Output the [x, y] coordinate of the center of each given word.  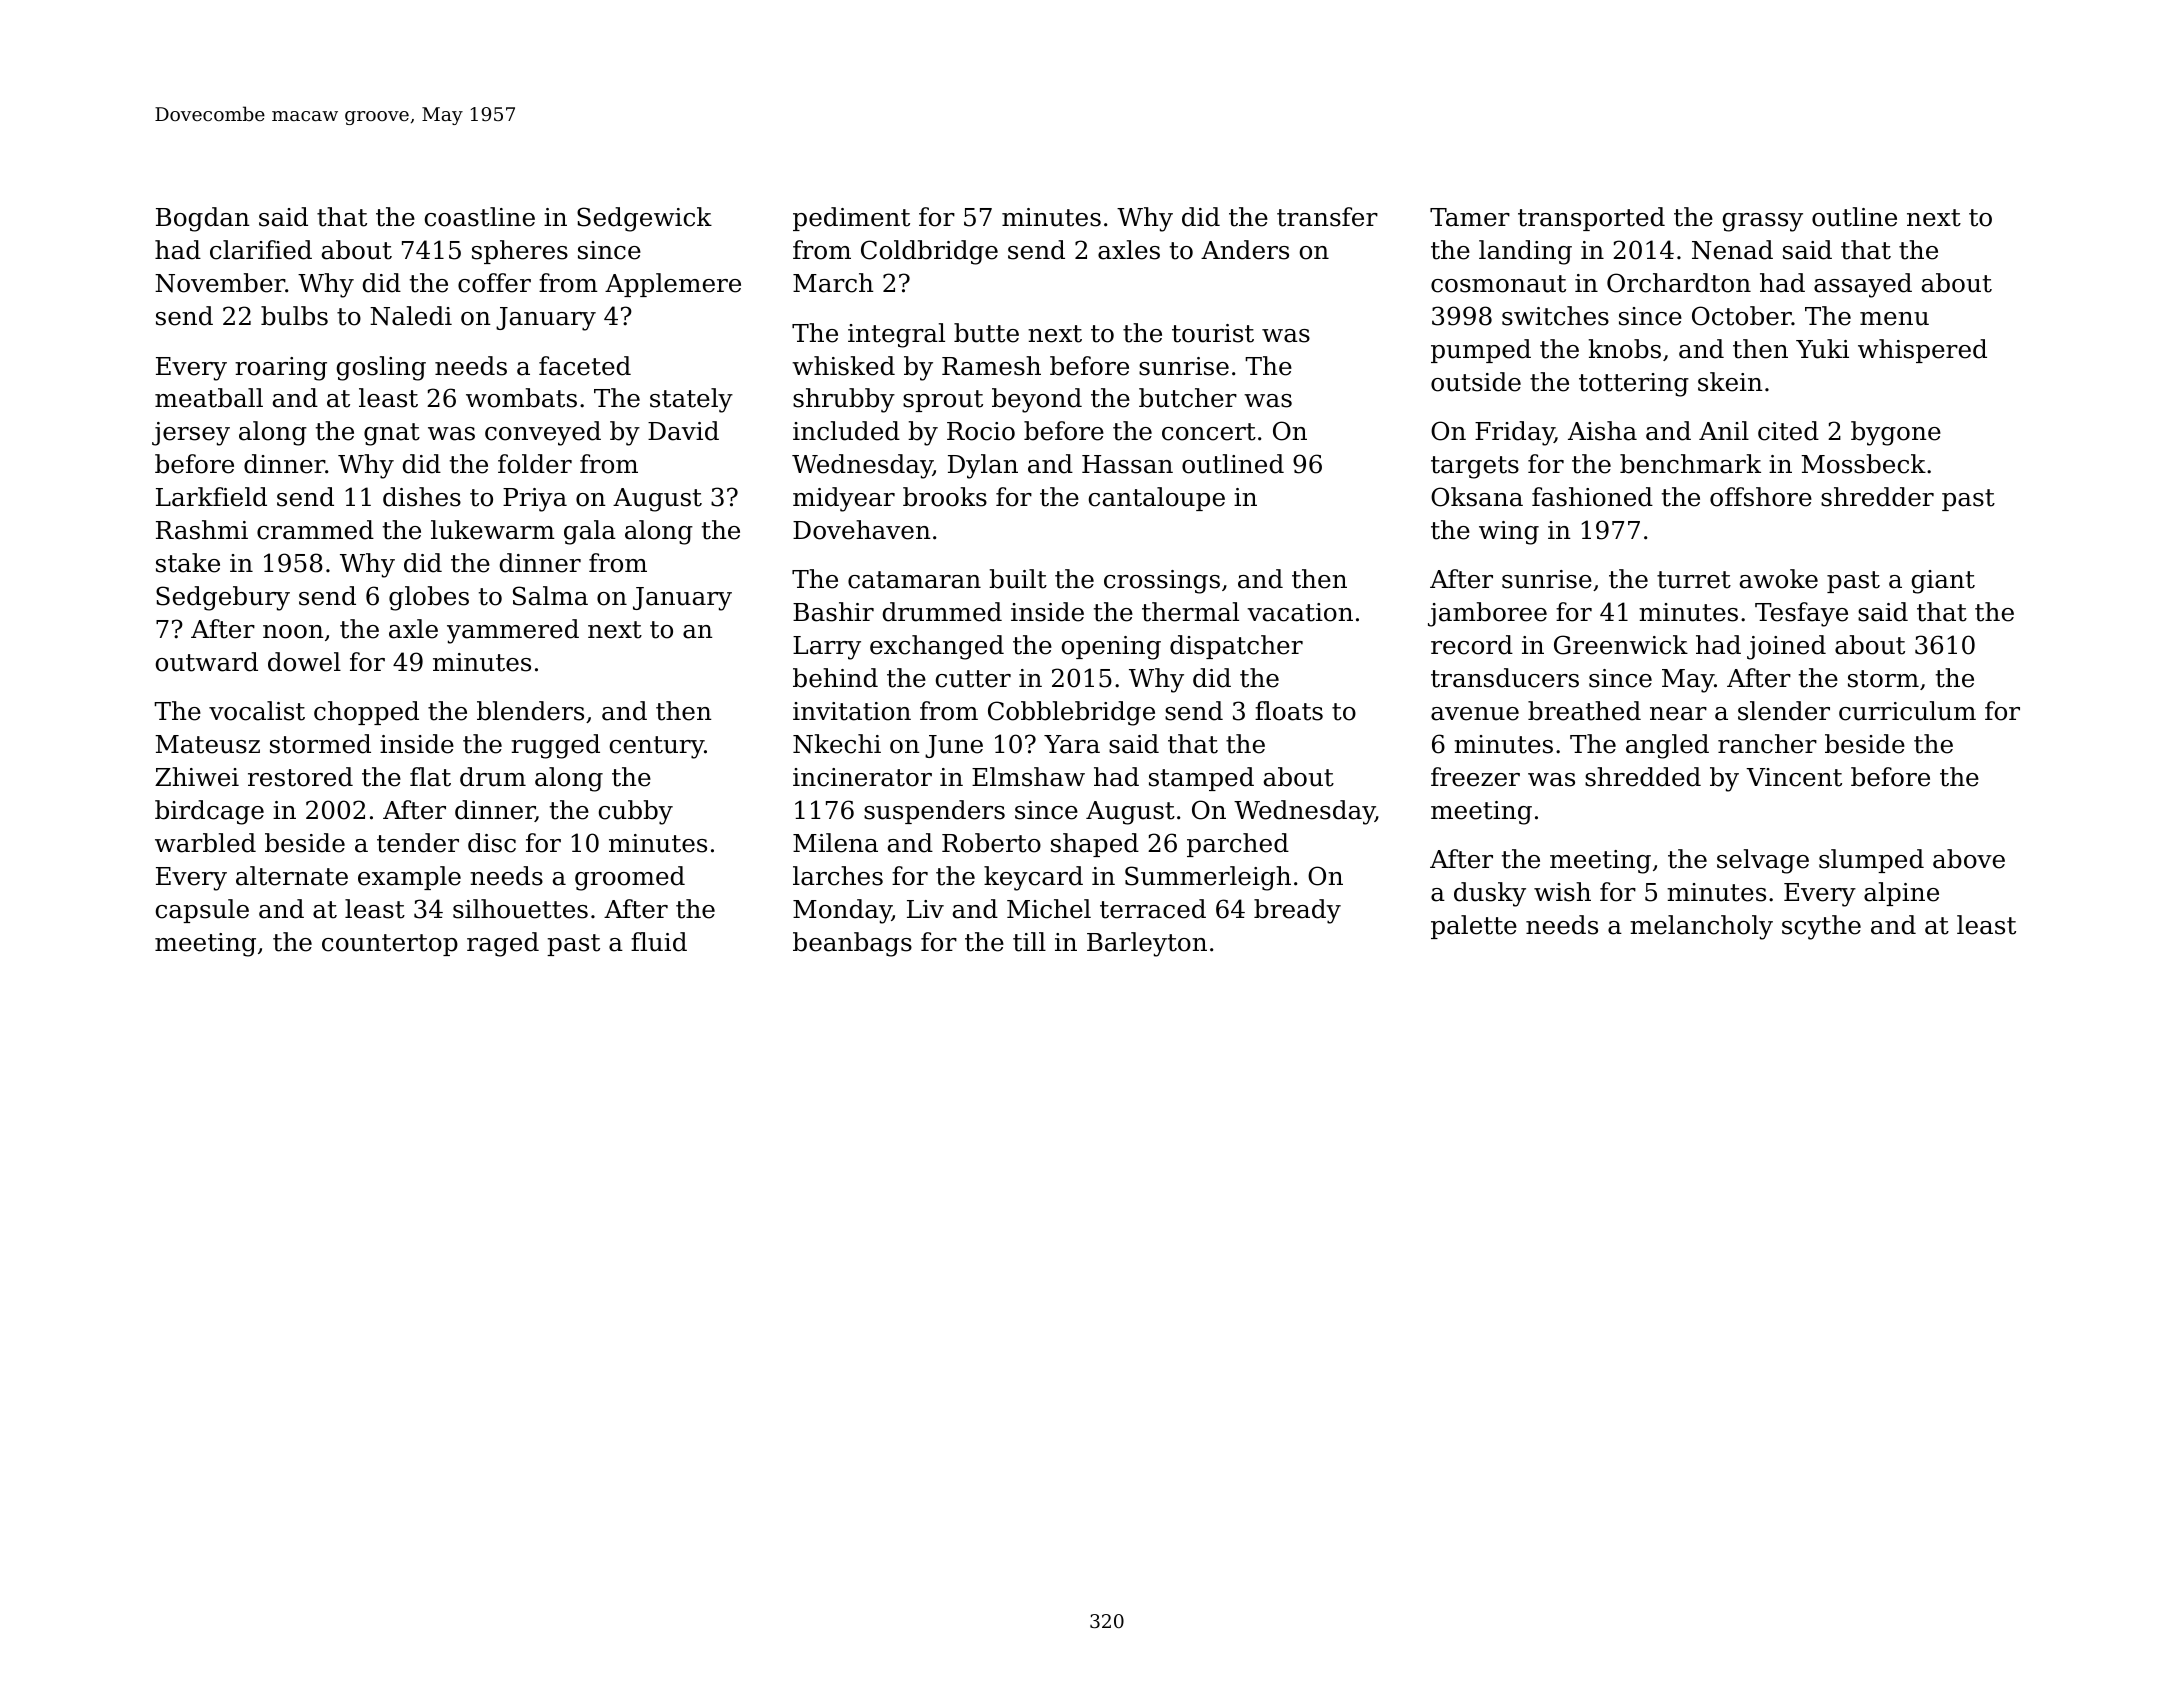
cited [1788, 431]
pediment [851, 219]
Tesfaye [1801, 614]
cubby [636, 812]
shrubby [844, 400]
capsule [202, 911]
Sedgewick [644, 219]
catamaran [914, 580]
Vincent [1794, 777]
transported [1591, 219]
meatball [209, 398]
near [1678, 714]
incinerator [862, 777]
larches [838, 876]
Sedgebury [223, 598]
